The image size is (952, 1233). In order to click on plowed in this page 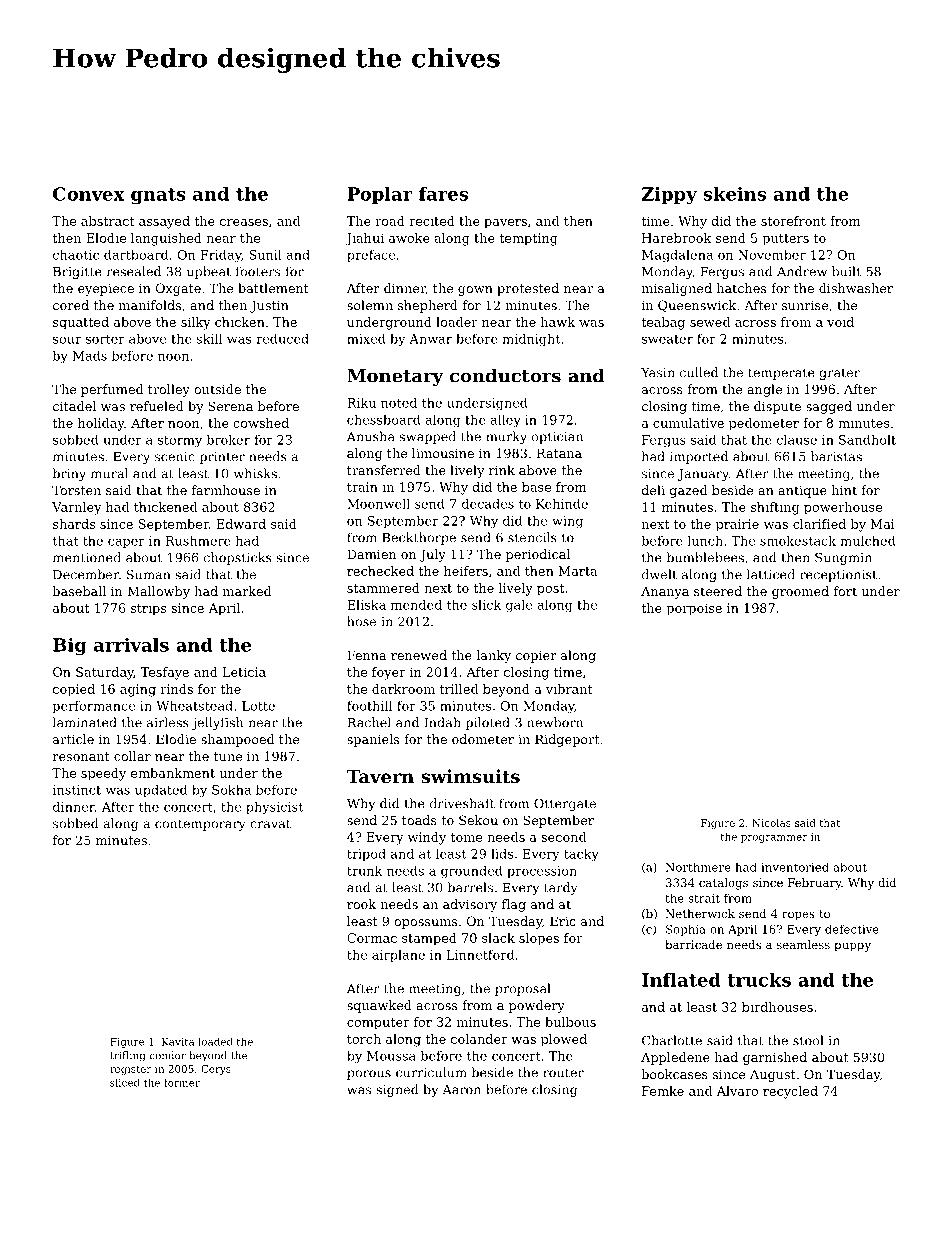, I will do `click(564, 1040)`.
